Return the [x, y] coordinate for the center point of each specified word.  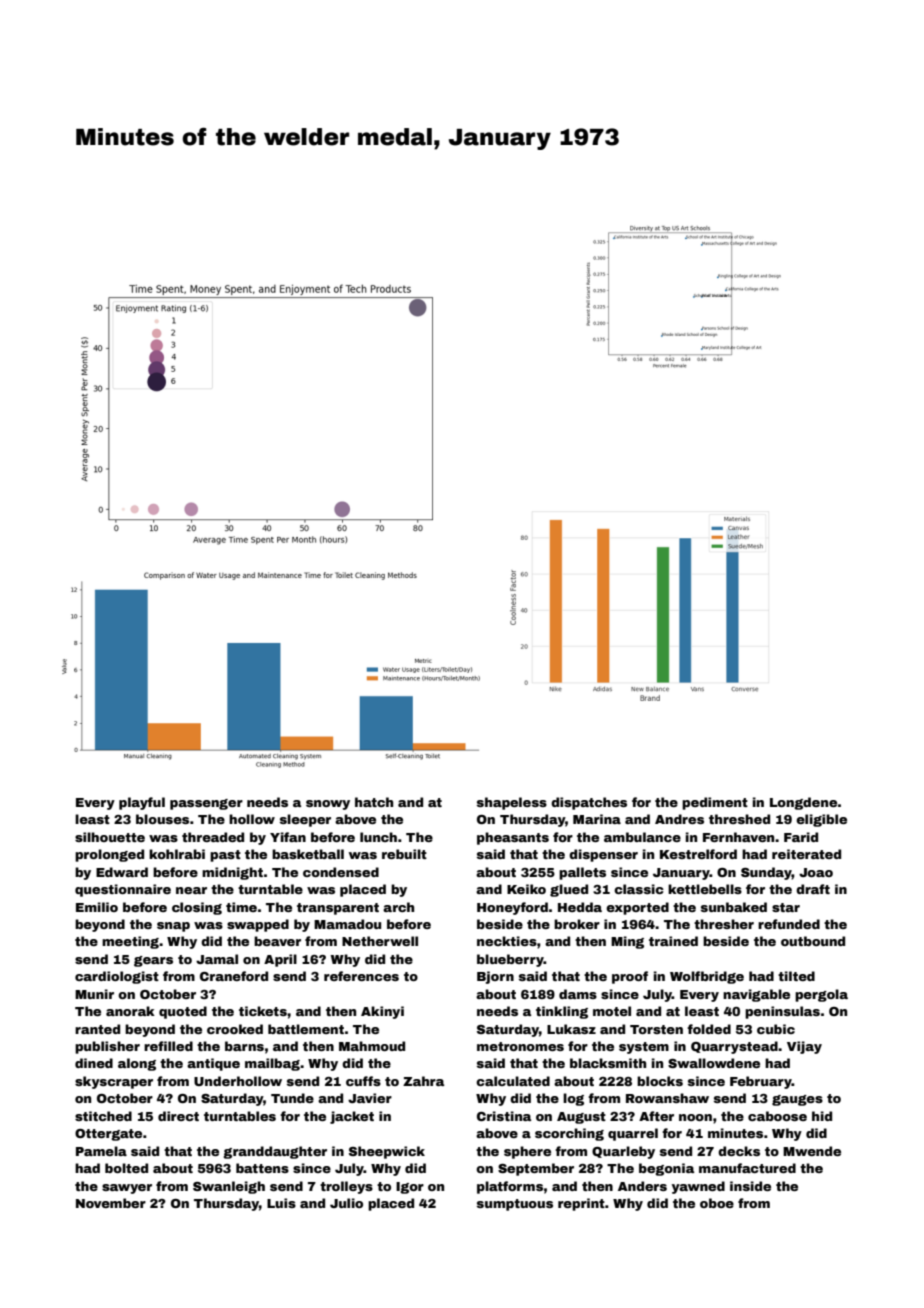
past [225, 856]
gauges [797, 1100]
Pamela [101, 1151]
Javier [370, 1098]
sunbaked [734, 907]
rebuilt [404, 854]
